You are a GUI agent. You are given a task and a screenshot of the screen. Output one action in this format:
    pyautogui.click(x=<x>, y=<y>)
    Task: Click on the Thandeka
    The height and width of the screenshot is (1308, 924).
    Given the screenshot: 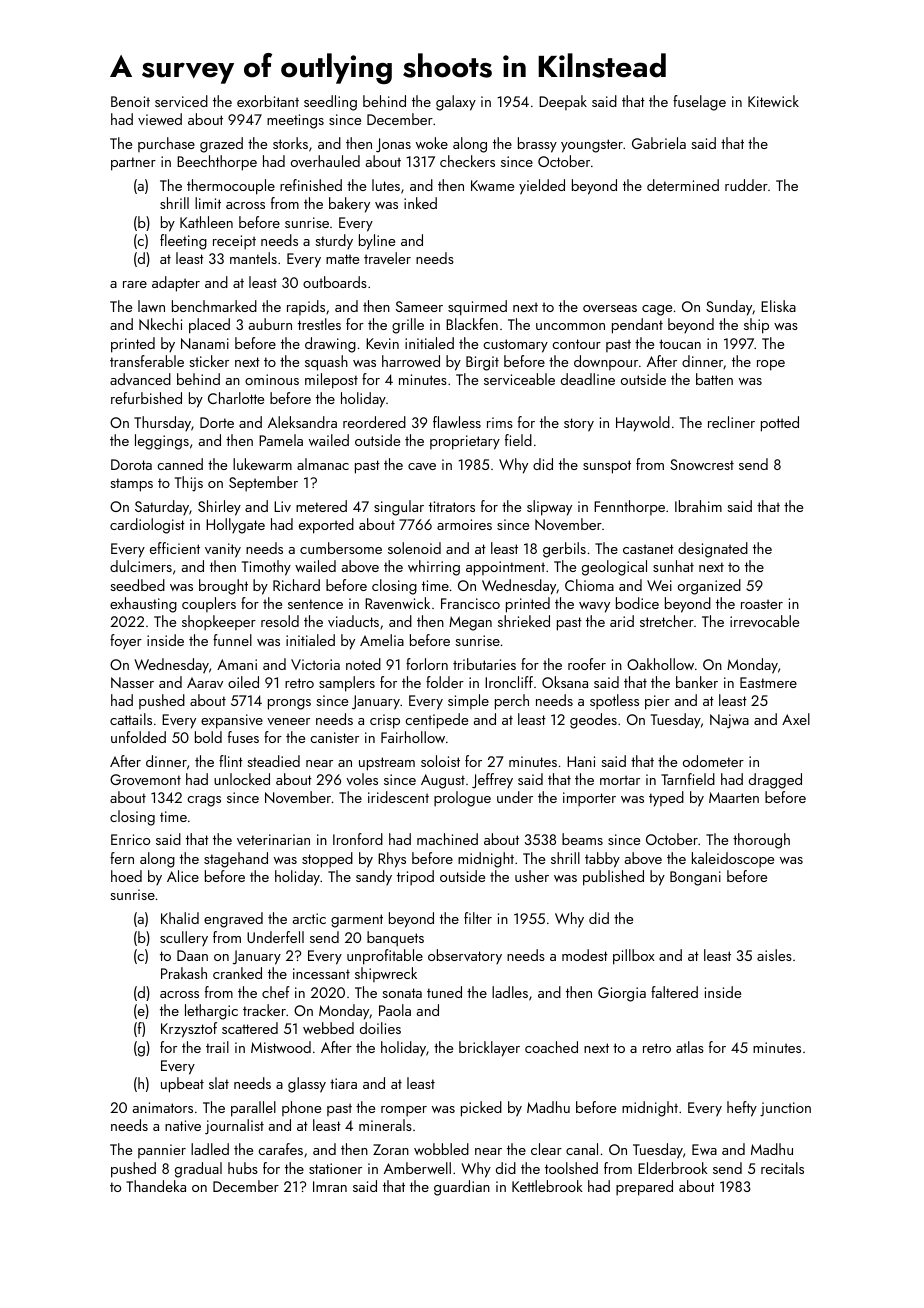 What is the action you would take?
    pyautogui.click(x=156, y=1186)
